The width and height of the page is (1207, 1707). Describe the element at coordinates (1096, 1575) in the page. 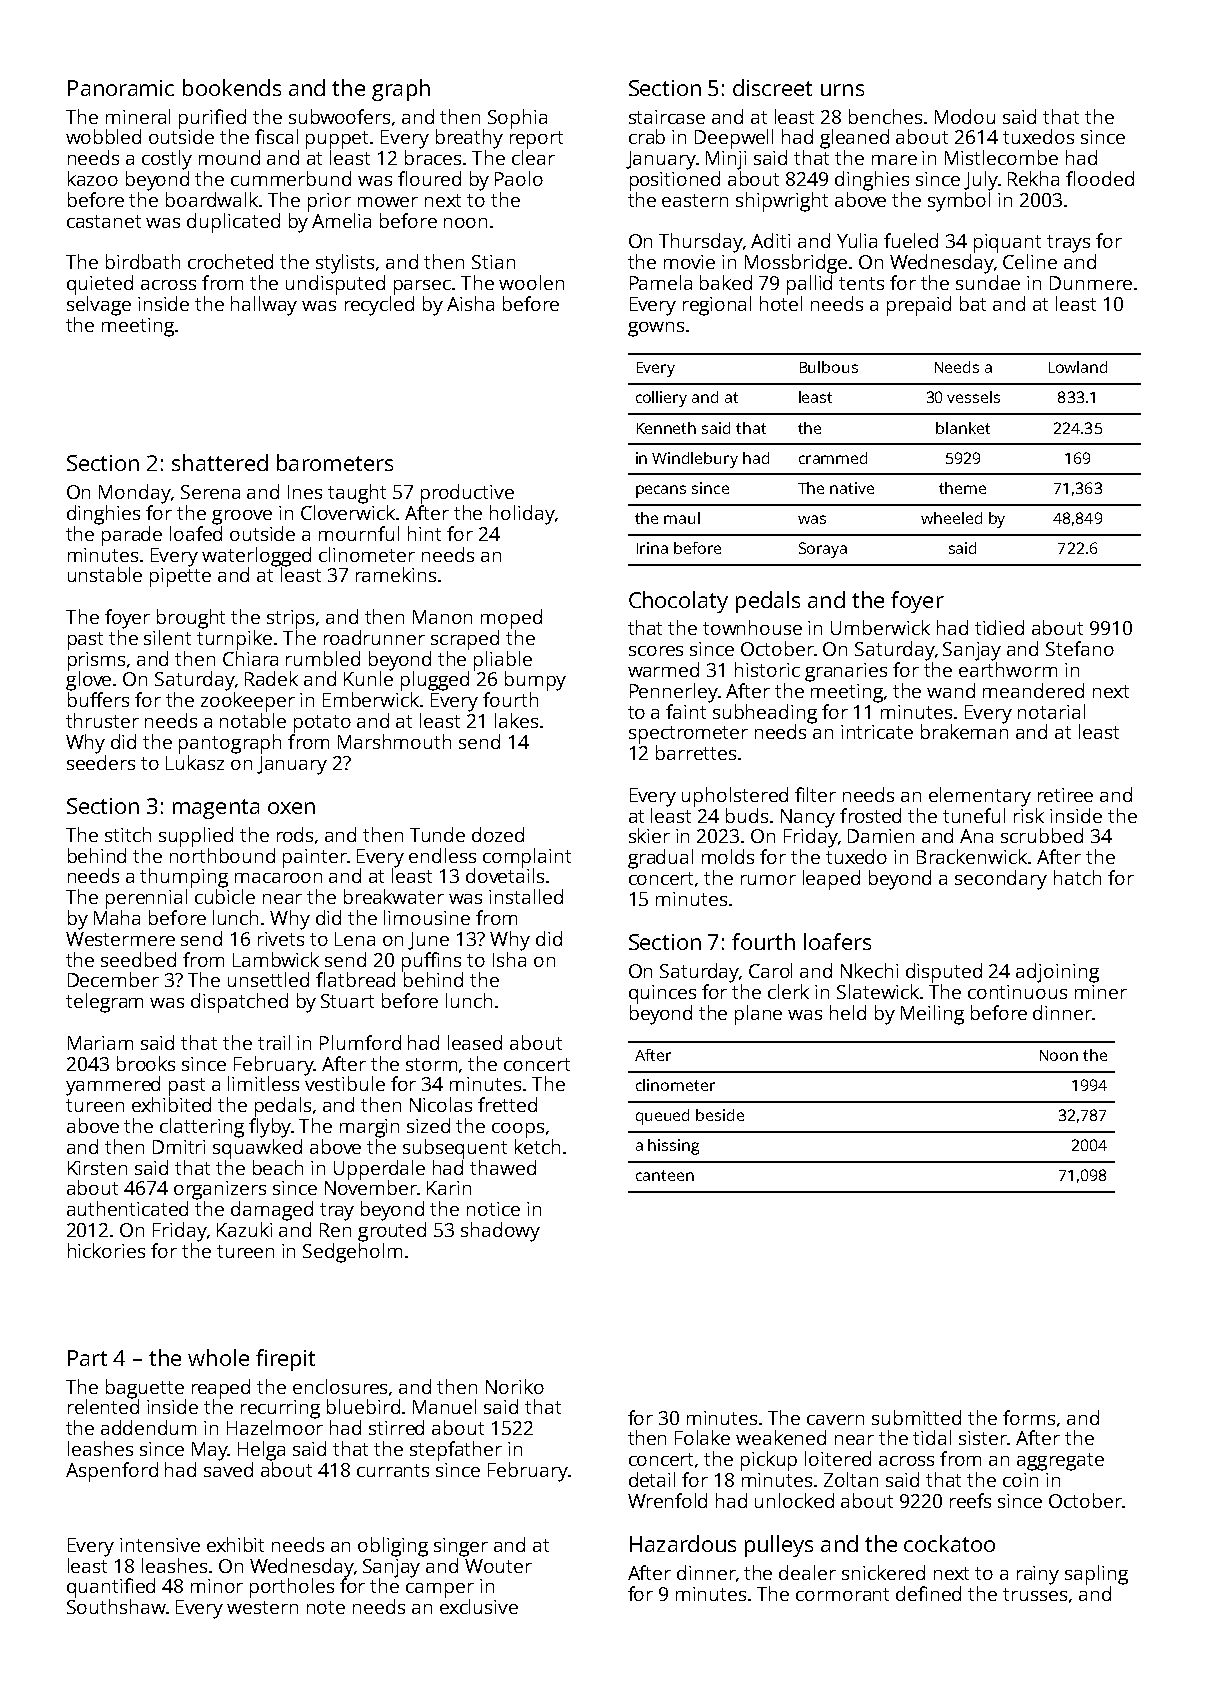

I see `sapling` at that location.
